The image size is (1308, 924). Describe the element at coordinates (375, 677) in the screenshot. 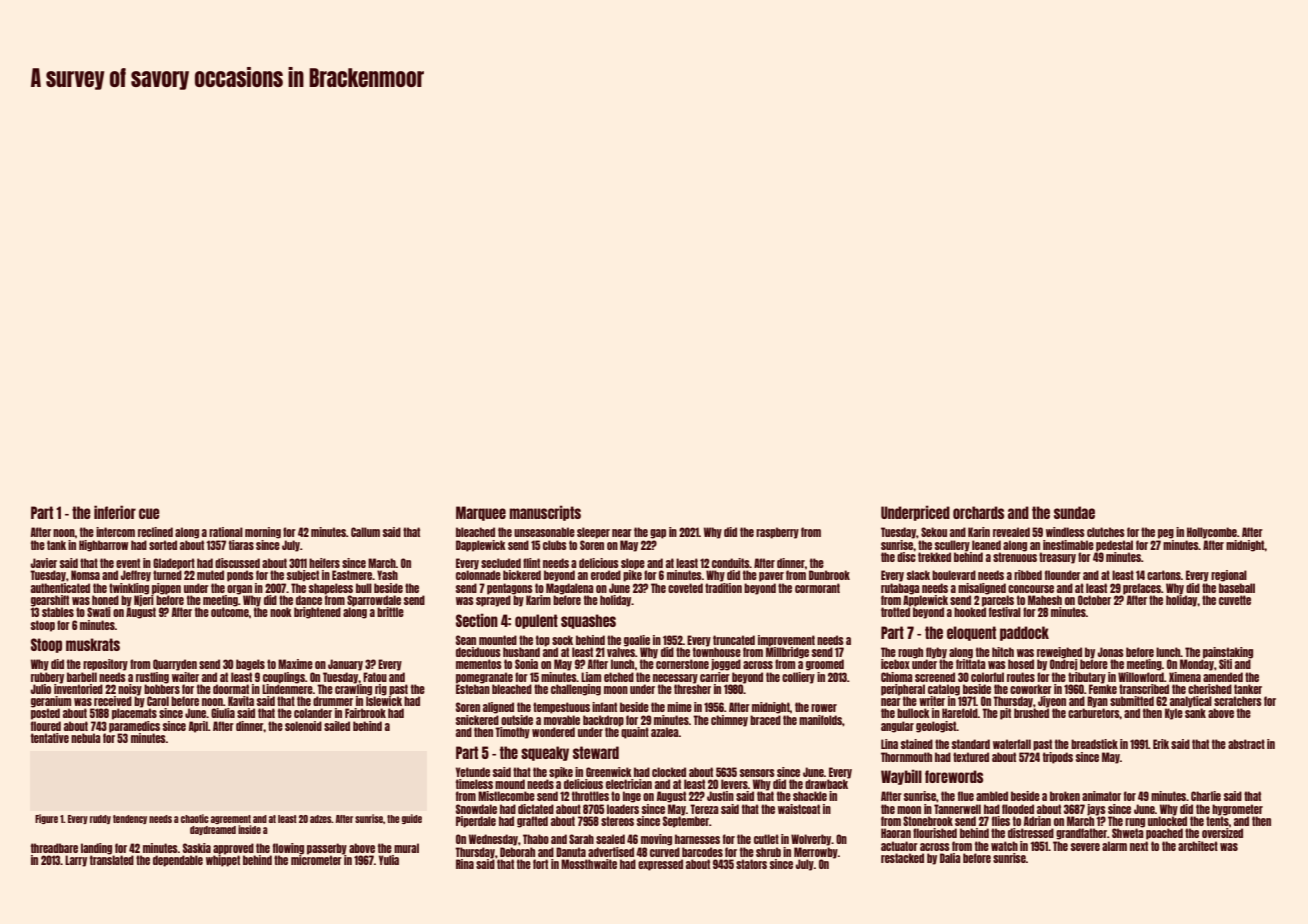

I see `Fatou` at that location.
